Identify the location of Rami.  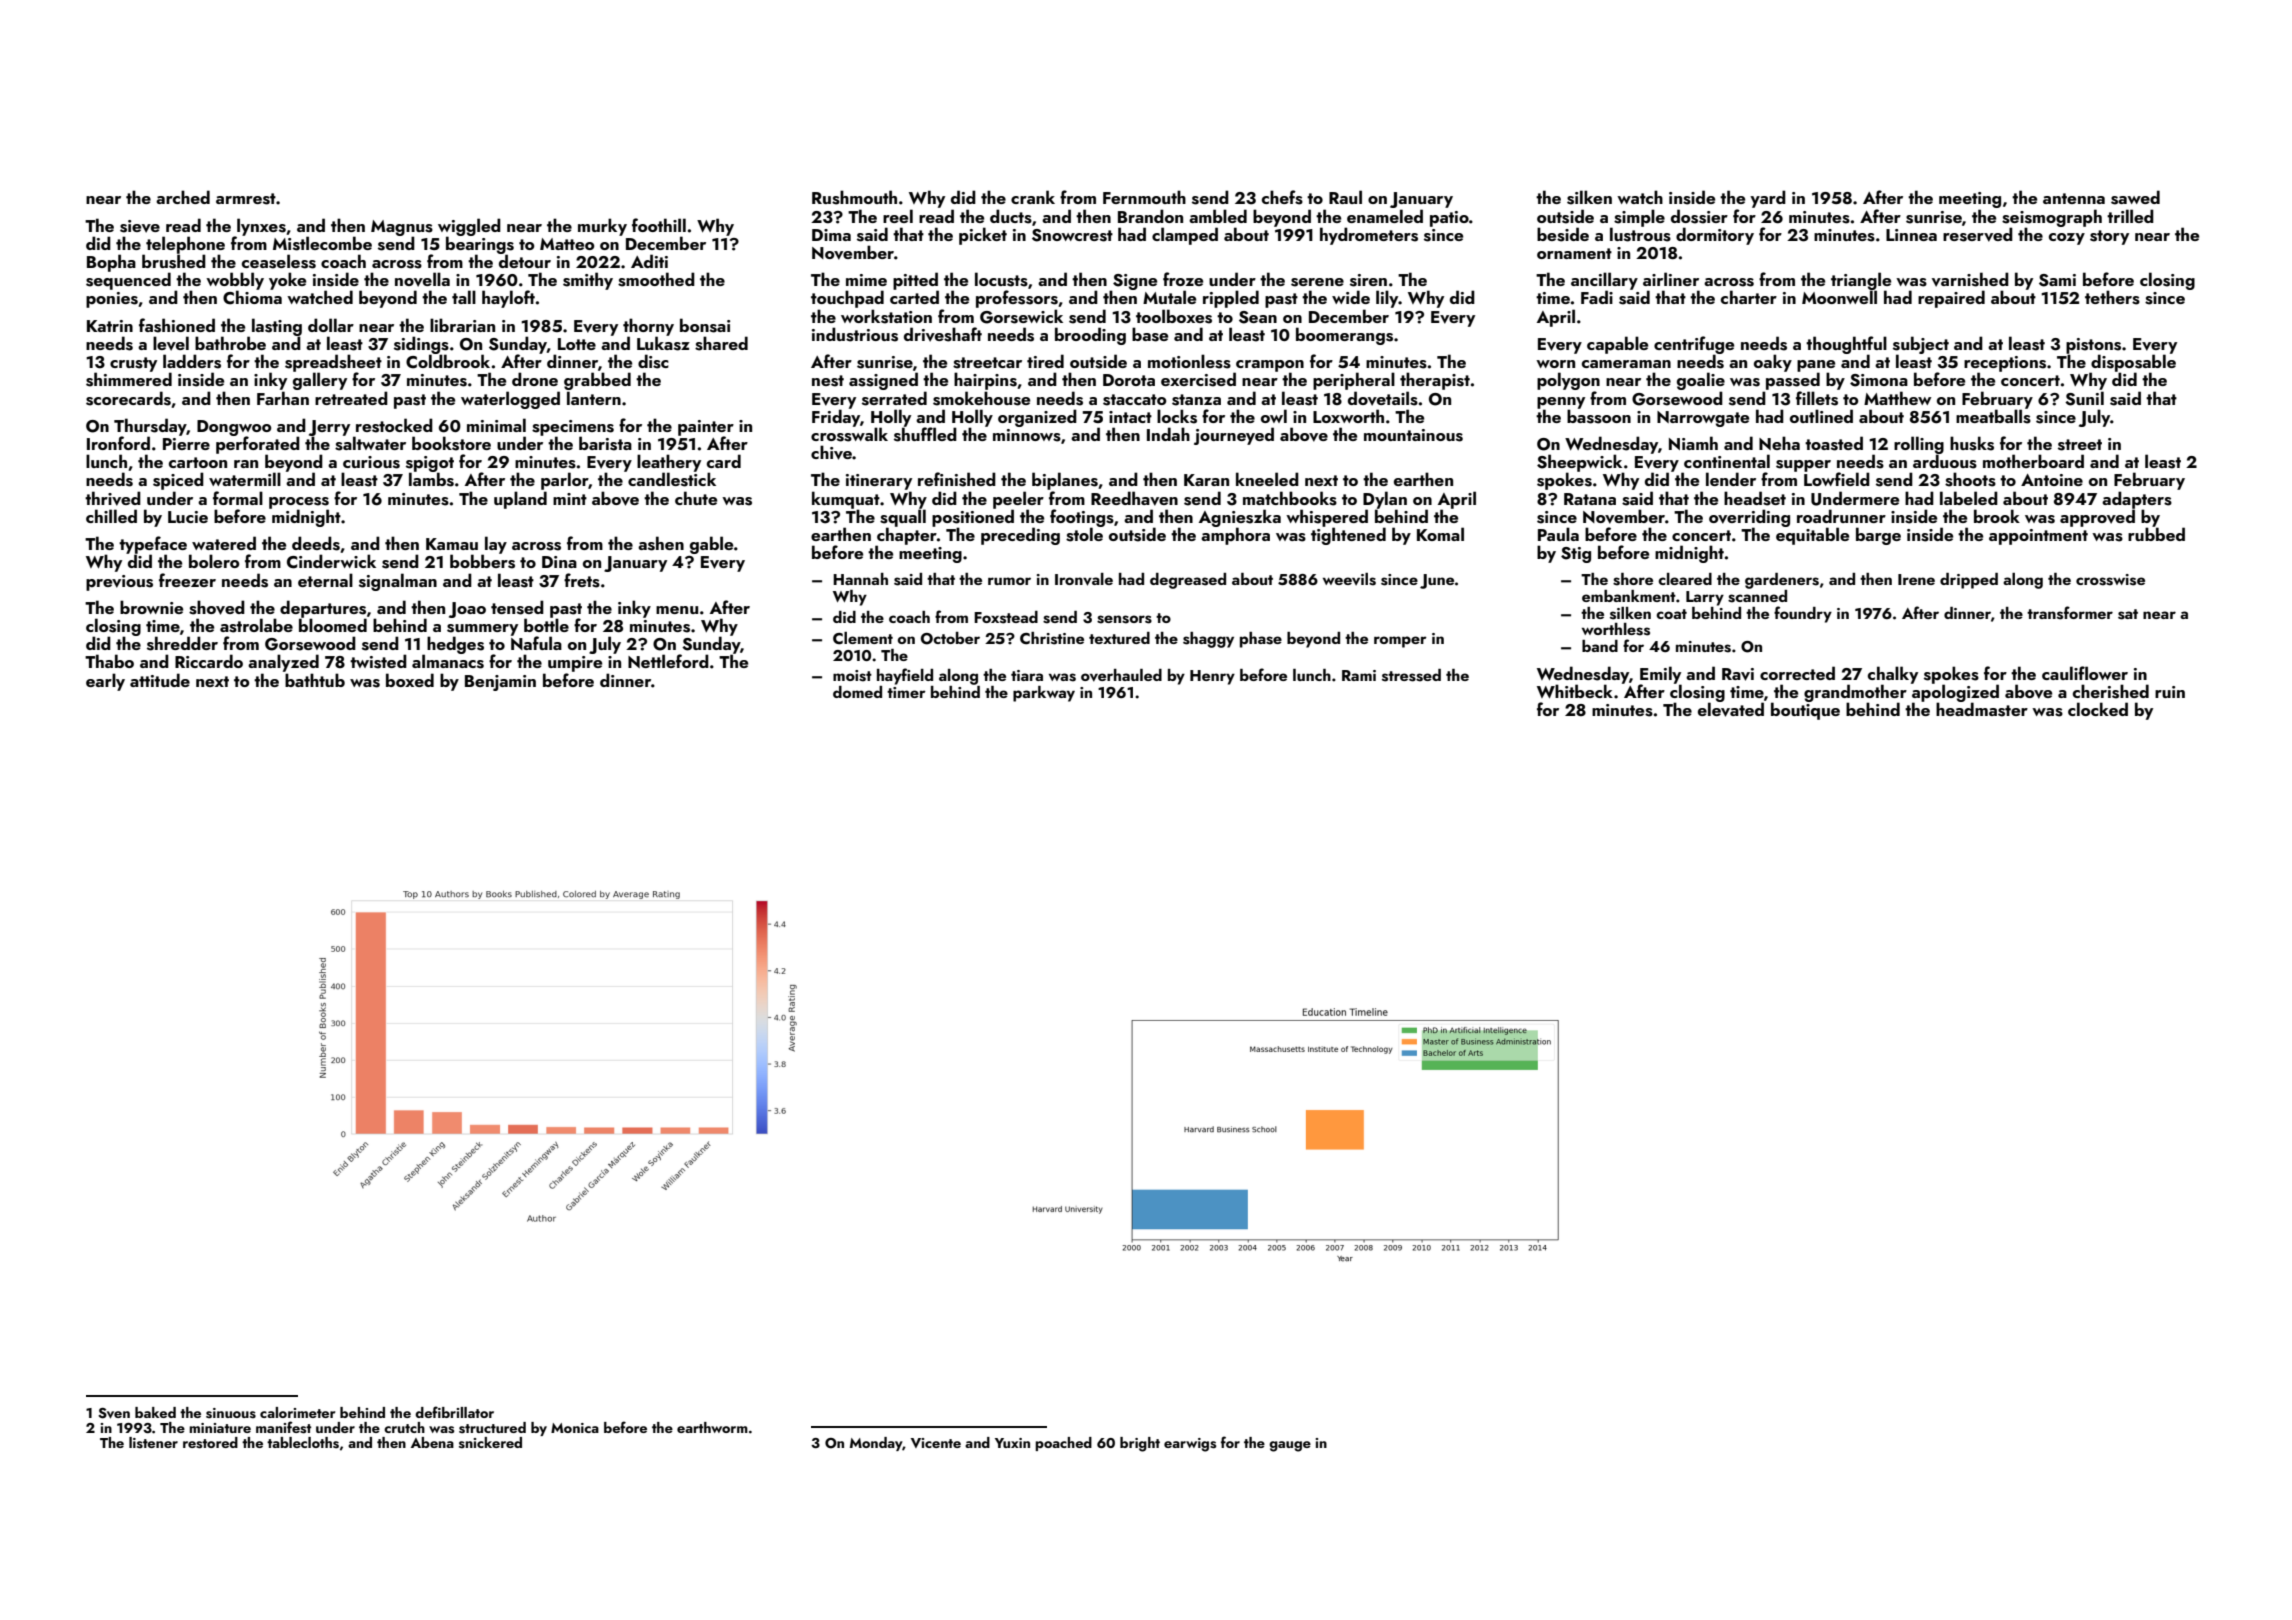
(1359, 675).
